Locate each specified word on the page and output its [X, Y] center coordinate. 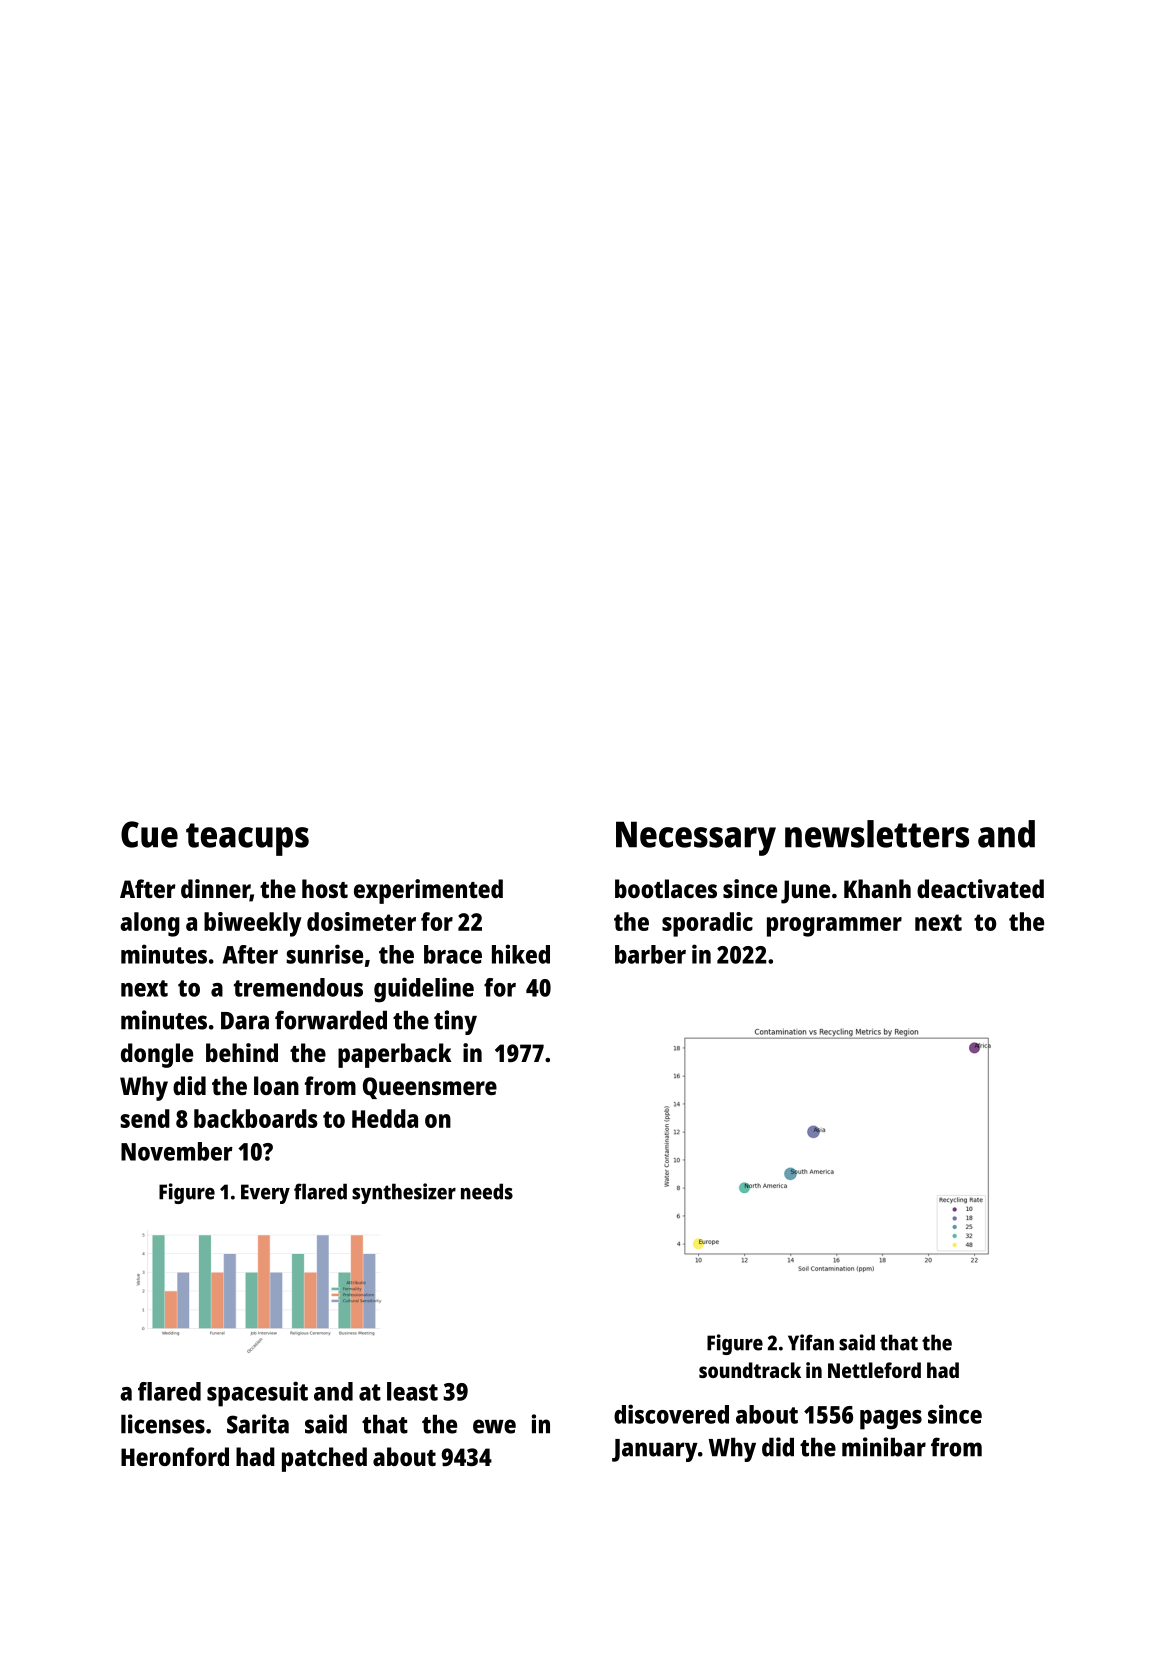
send [145, 1118]
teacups [247, 839]
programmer [834, 927]
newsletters [877, 834]
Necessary [696, 838]
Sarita [258, 1424]
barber [650, 954]
